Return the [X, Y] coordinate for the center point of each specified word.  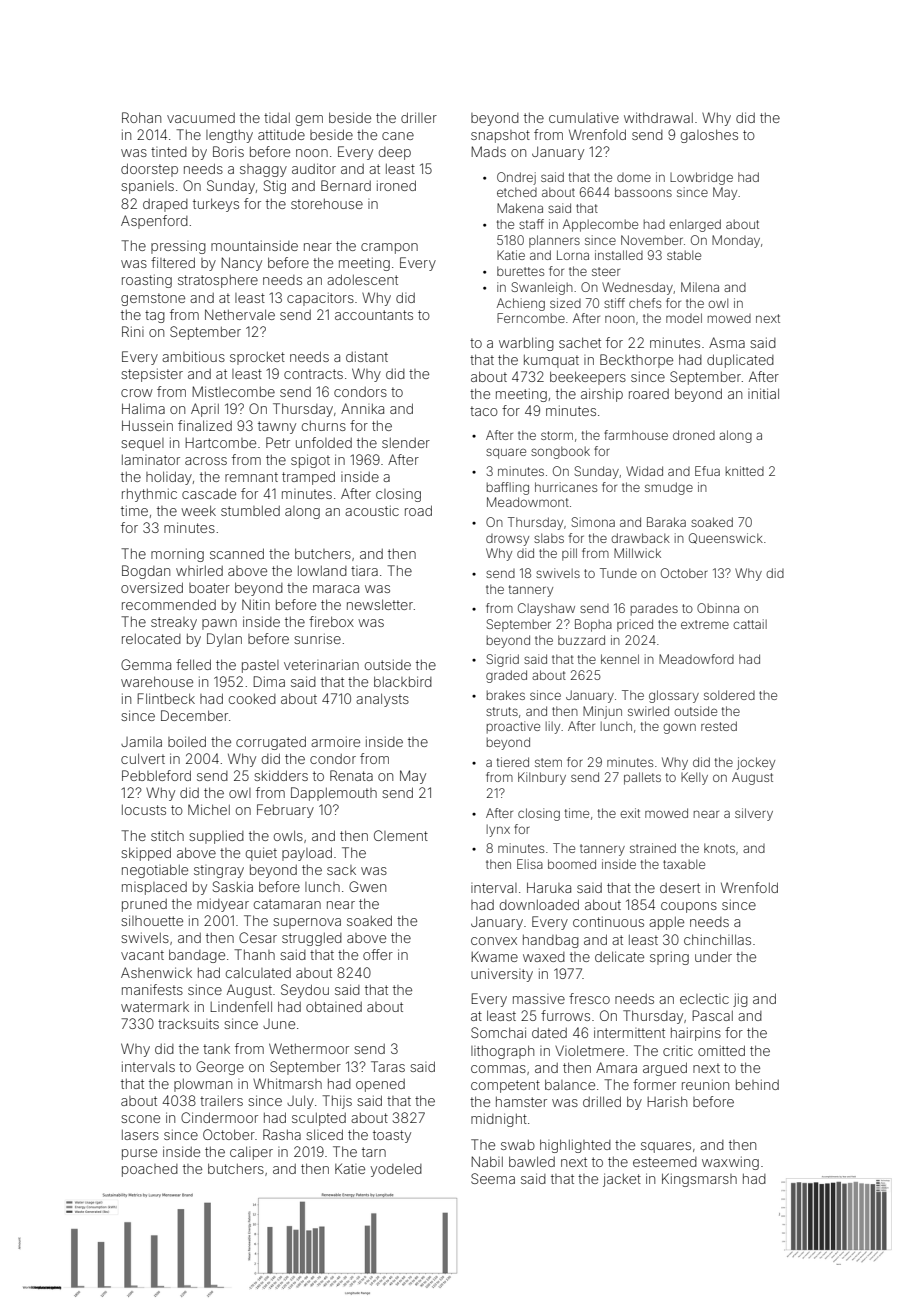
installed [619, 255]
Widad [644, 471]
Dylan [224, 640]
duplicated [740, 361]
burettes [520, 271]
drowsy [507, 540]
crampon [389, 248]
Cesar [258, 937]
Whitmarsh [287, 1083]
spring [669, 958]
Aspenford [154, 222]
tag [155, 316]
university [502, 975]
